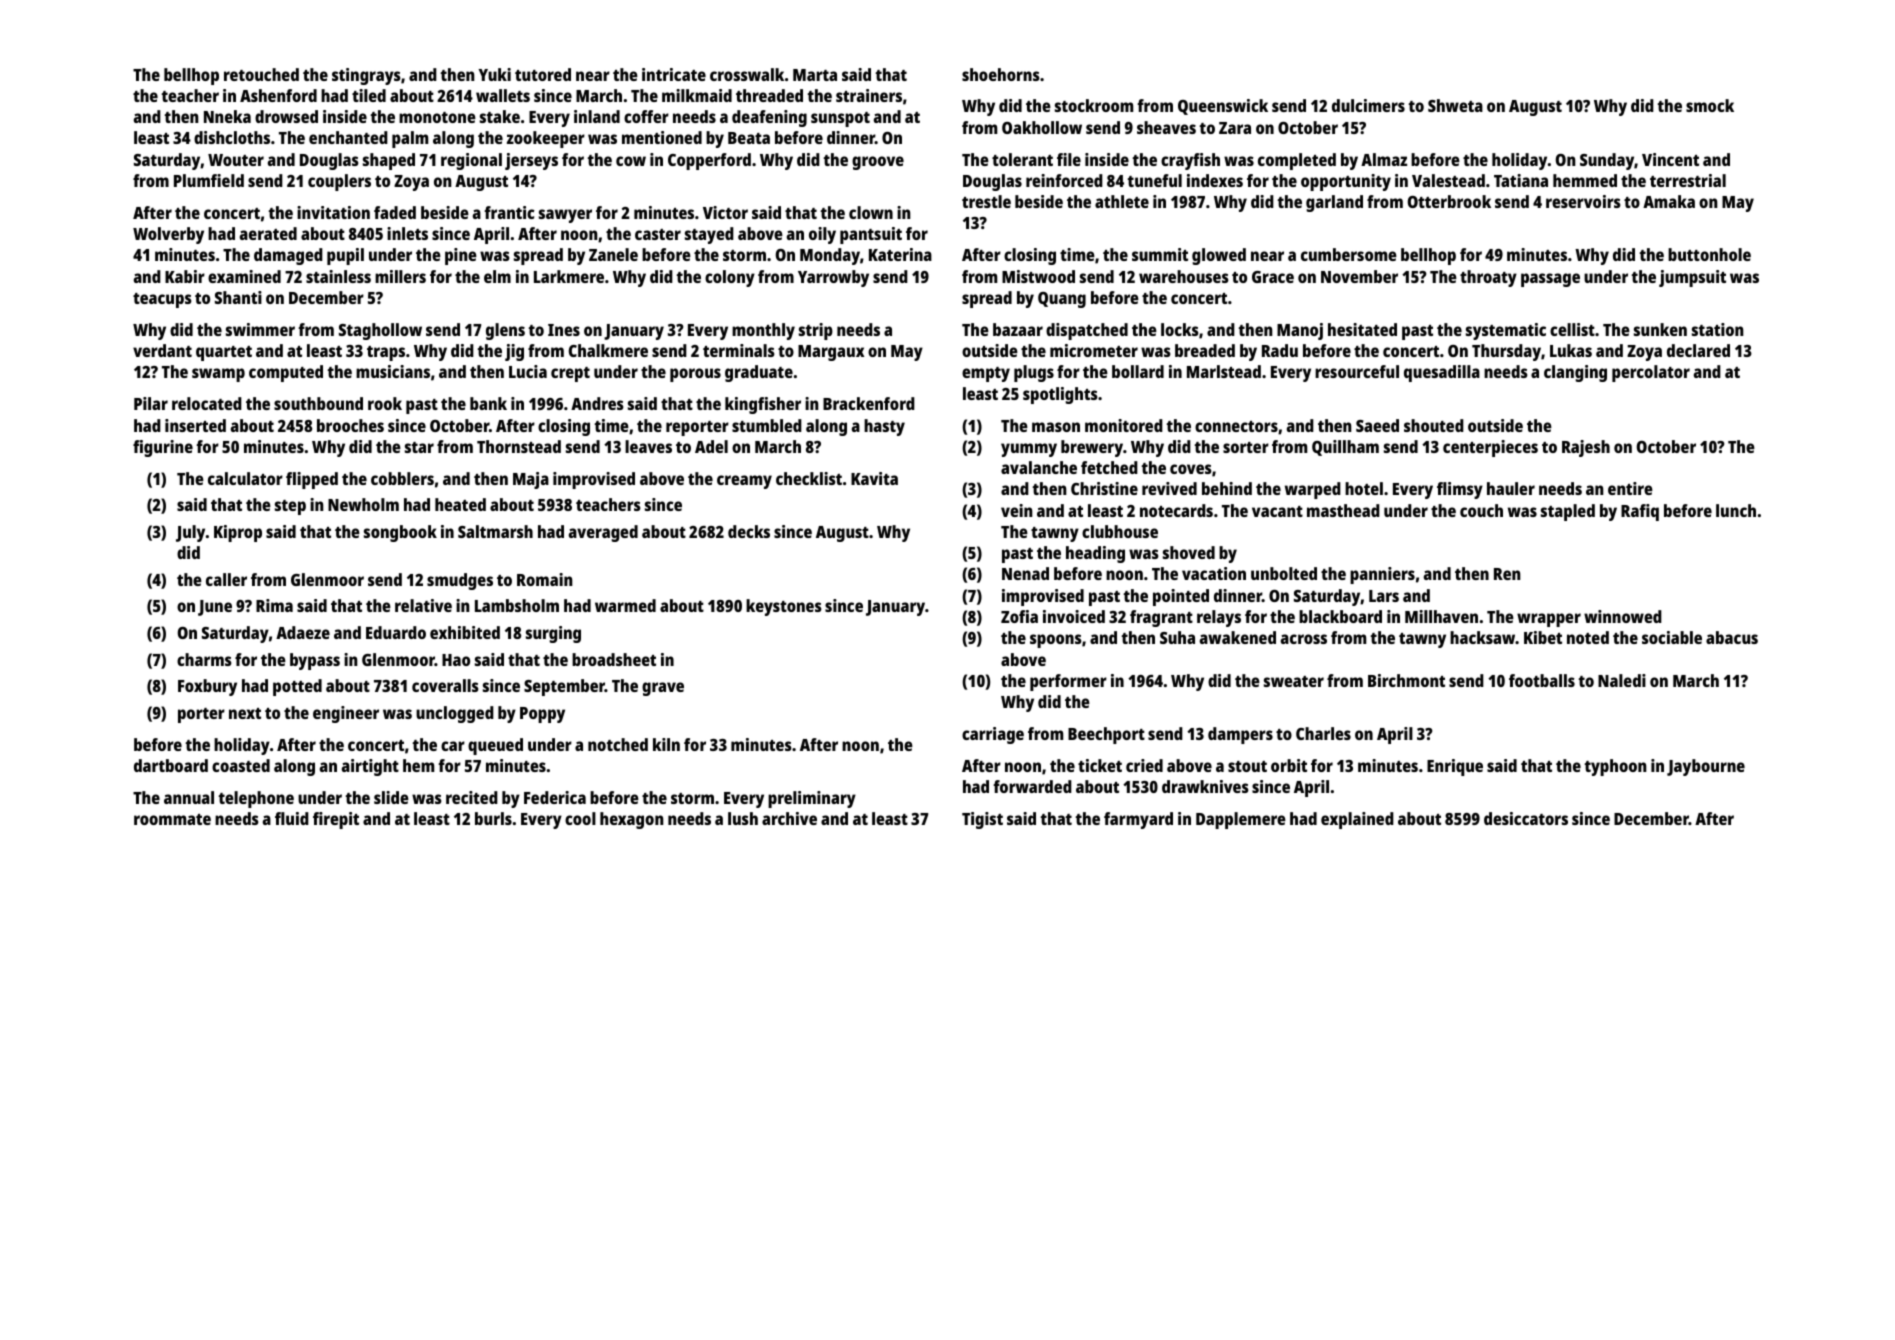  I want to click on Thursday, so click(1506, 352).
